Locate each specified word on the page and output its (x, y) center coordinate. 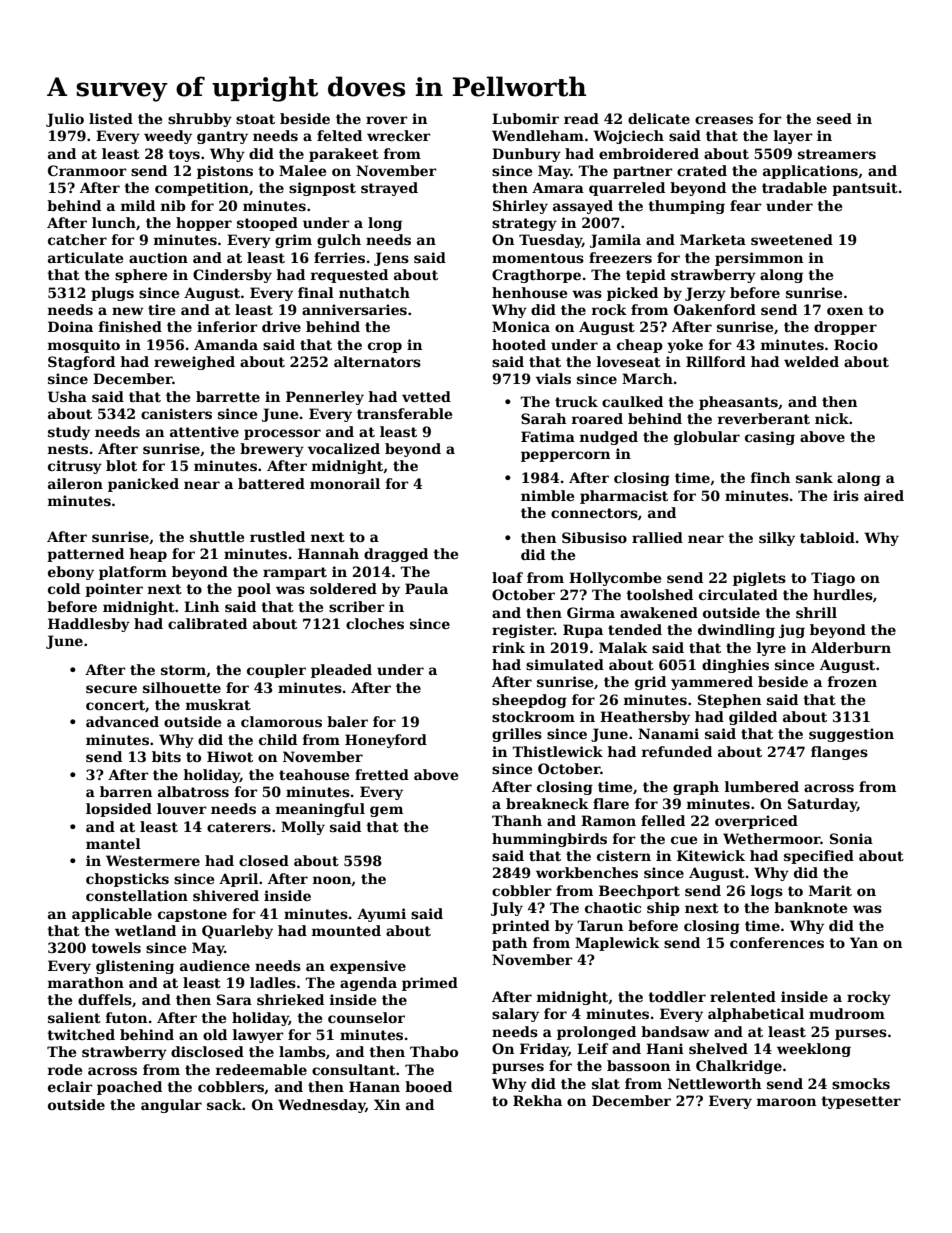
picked (632, 294)
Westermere (153, 860)
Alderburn (851, 647)
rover (387, 120)
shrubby (200, 120)
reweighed (194, 363)
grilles (517, 735)
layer (793, 137)
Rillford (716, 361)
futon (126, 1017)
